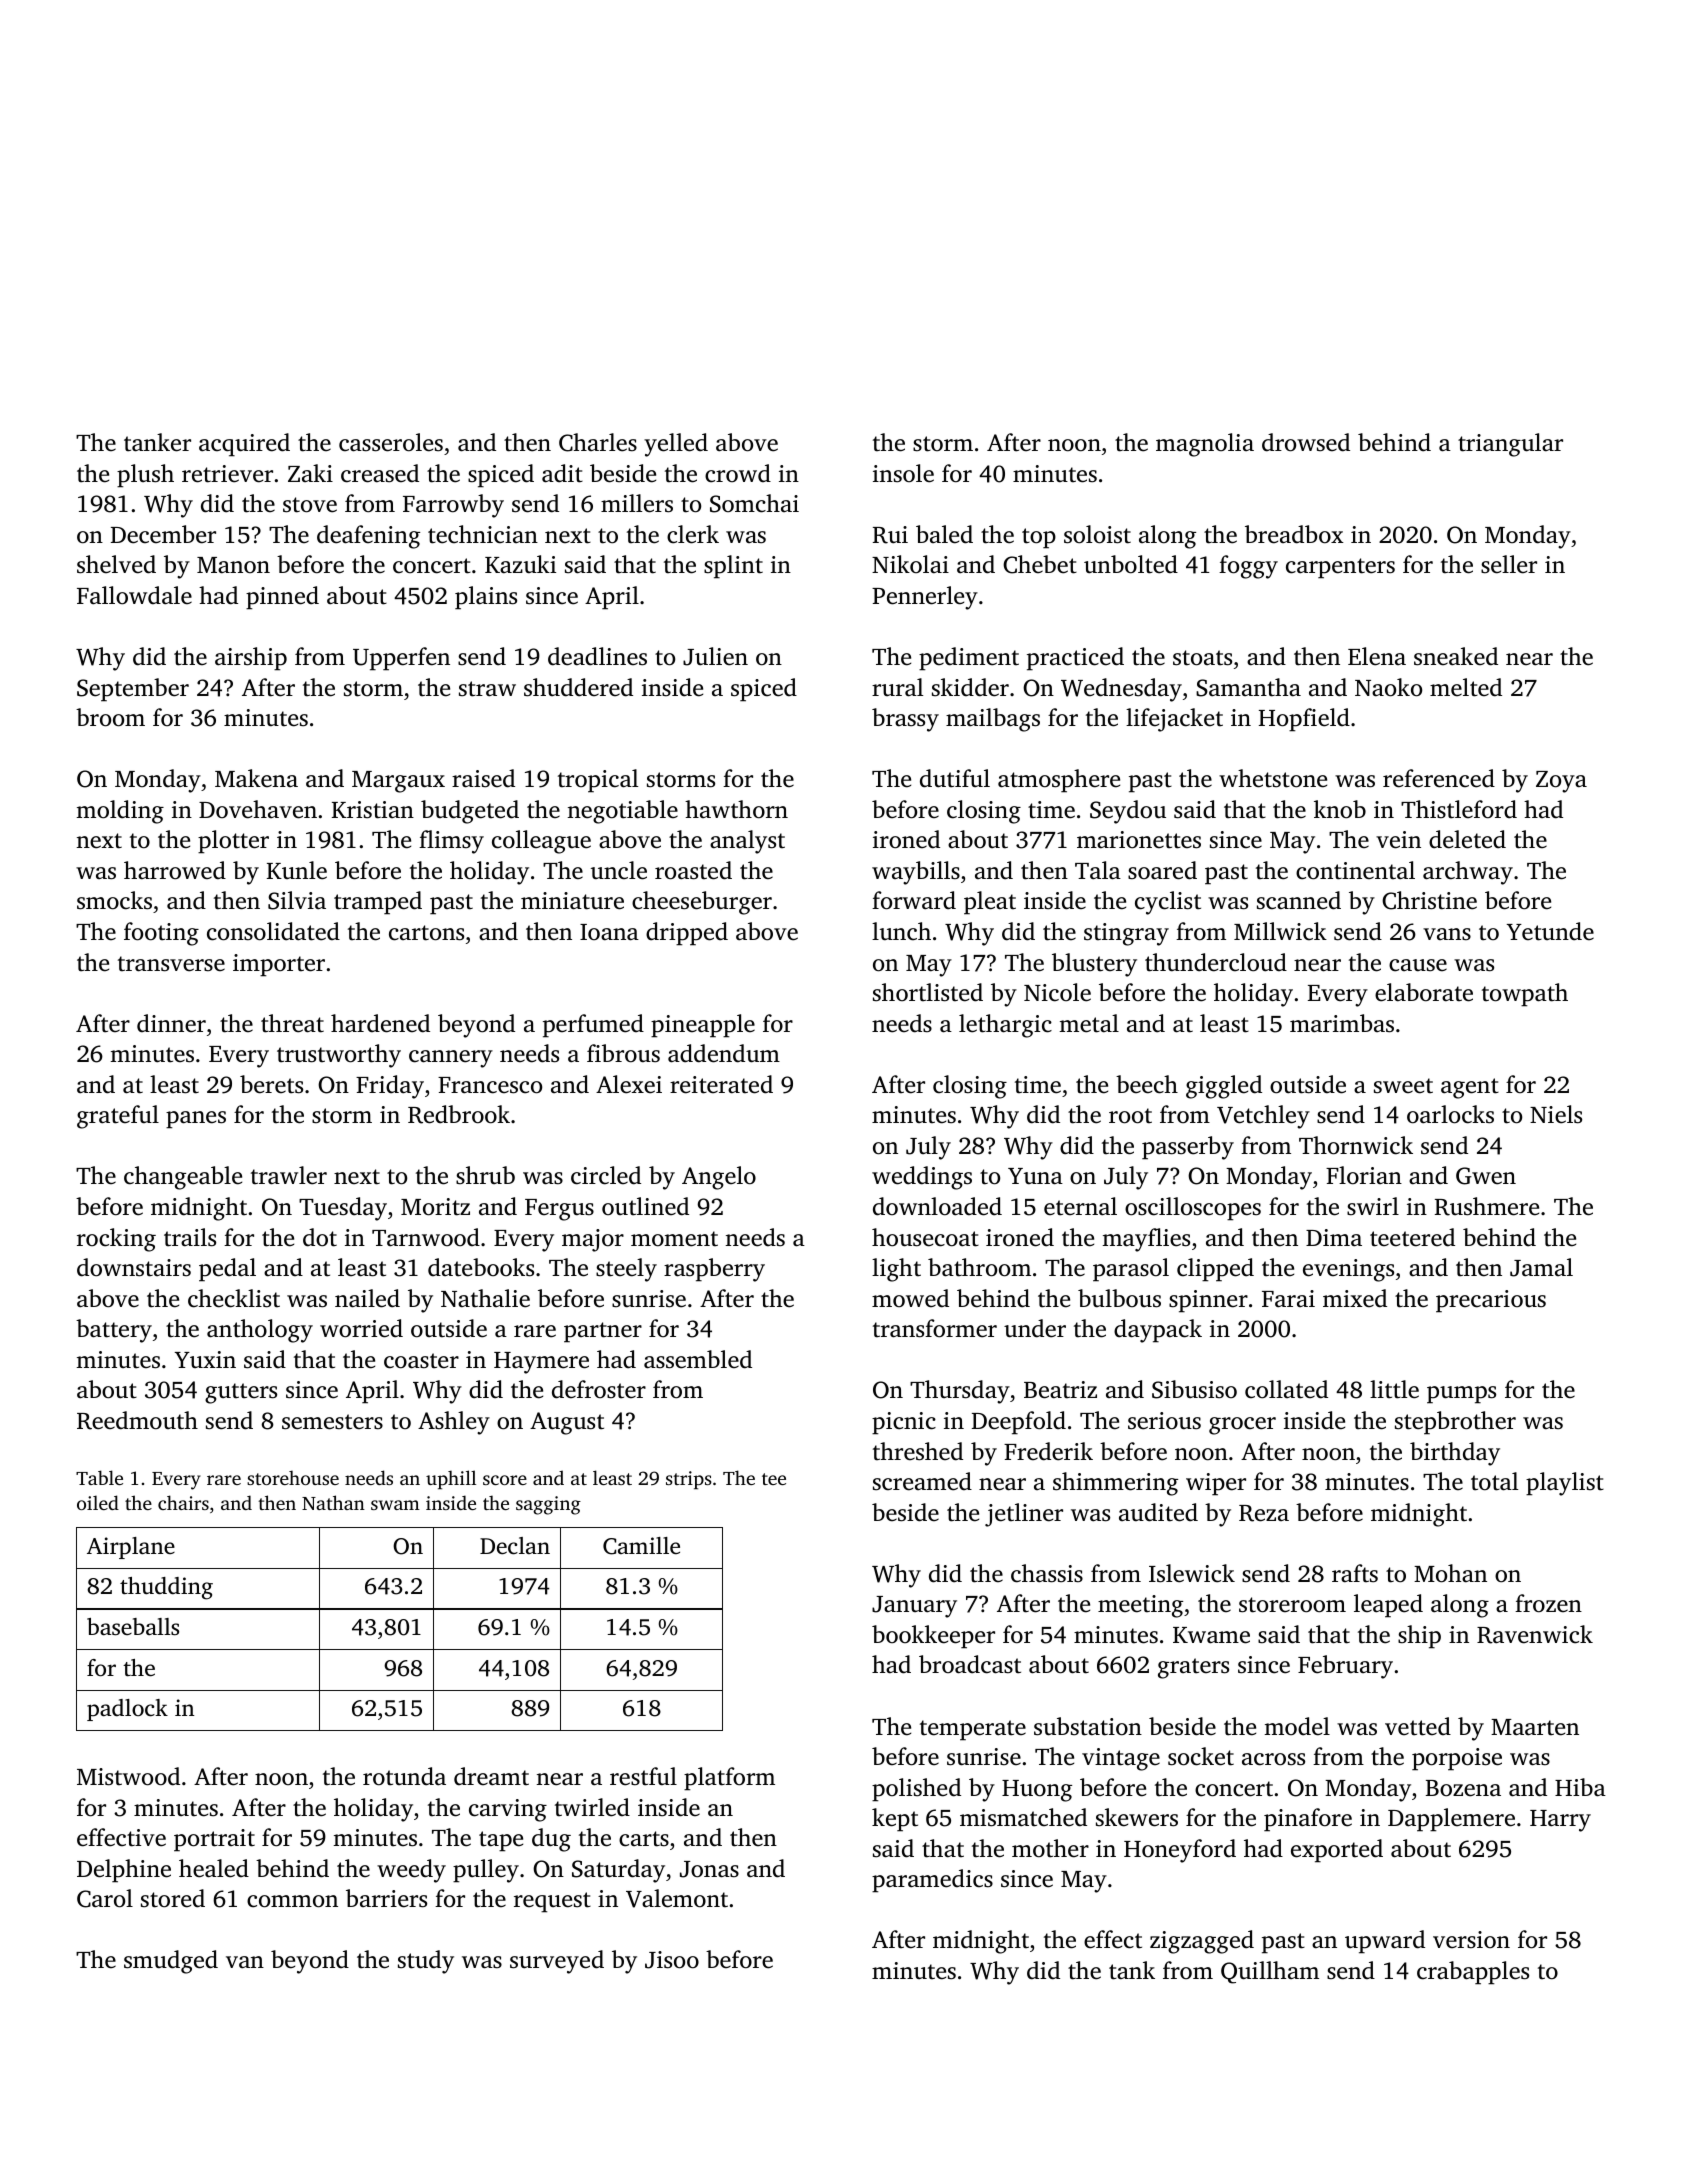 The image size is (1683, 2178). What do you see at coordinates (244, 445) in the screenshot?
I see `acquired` at bounding box center [244, 445].
